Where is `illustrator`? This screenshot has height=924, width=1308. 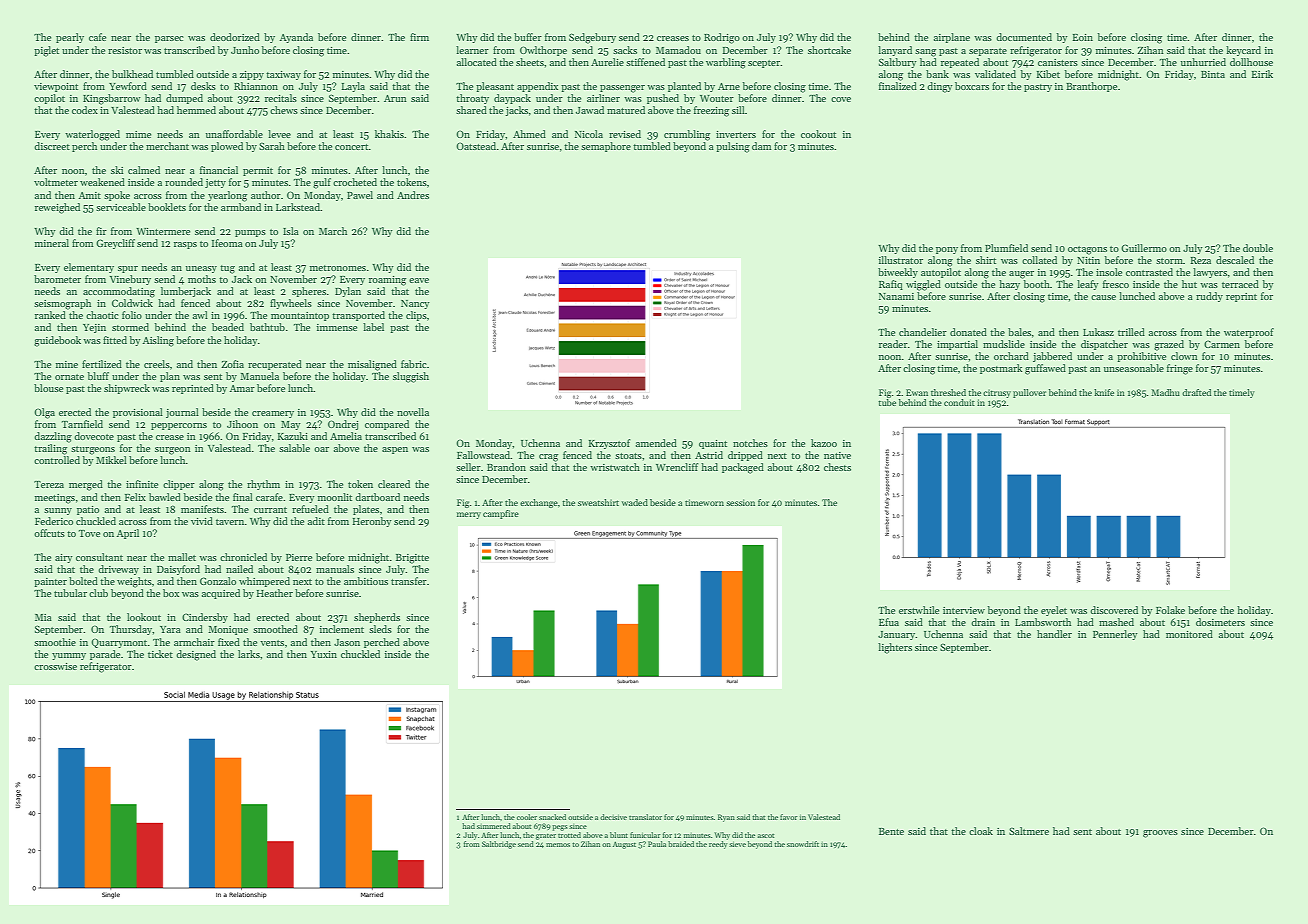
illustrator is located at coordinates (901, 260).
